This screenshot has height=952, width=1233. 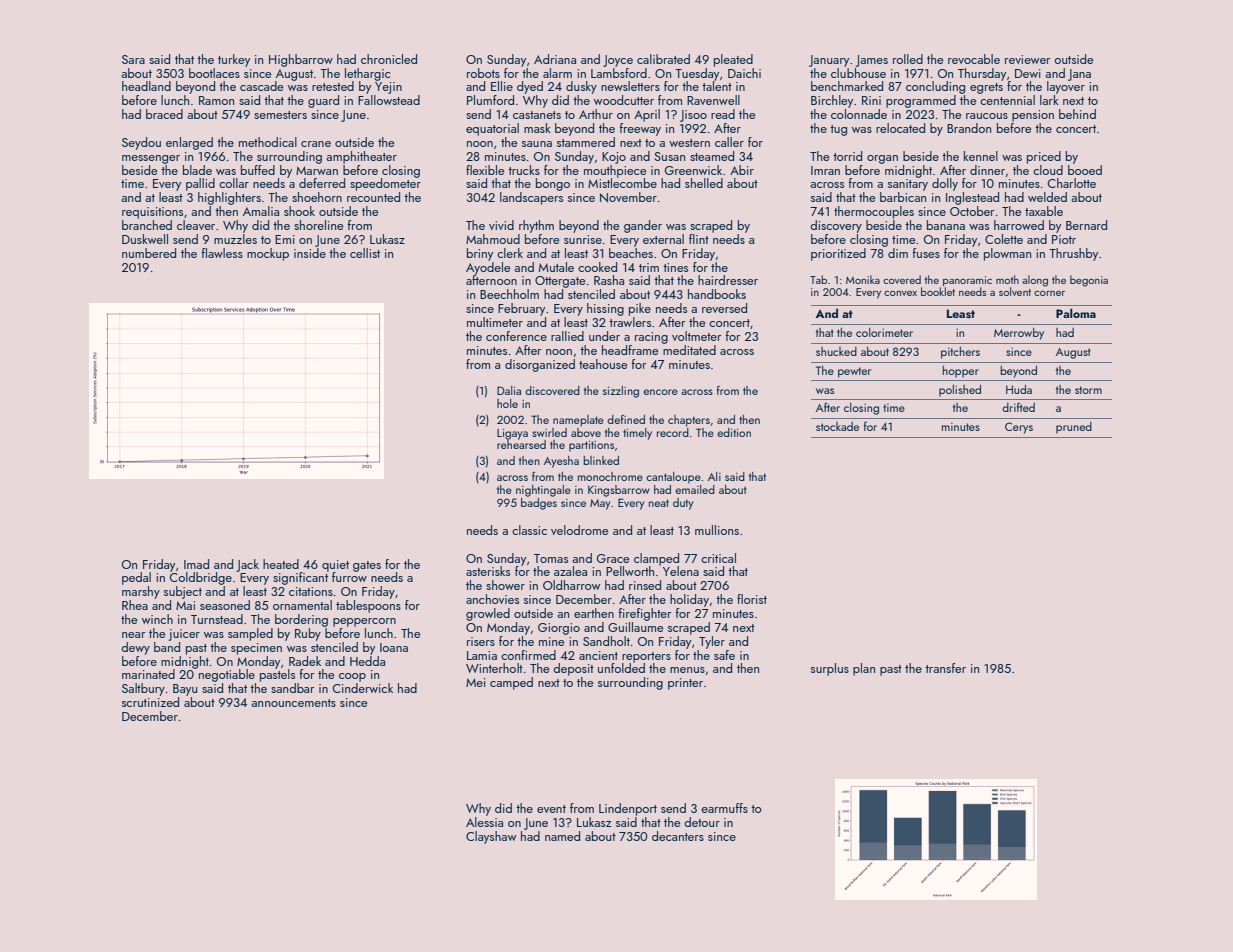 What do you see at coordinates (581, 87) in the screenshot?
I see `dusky` at bounding box center [581, 87].
